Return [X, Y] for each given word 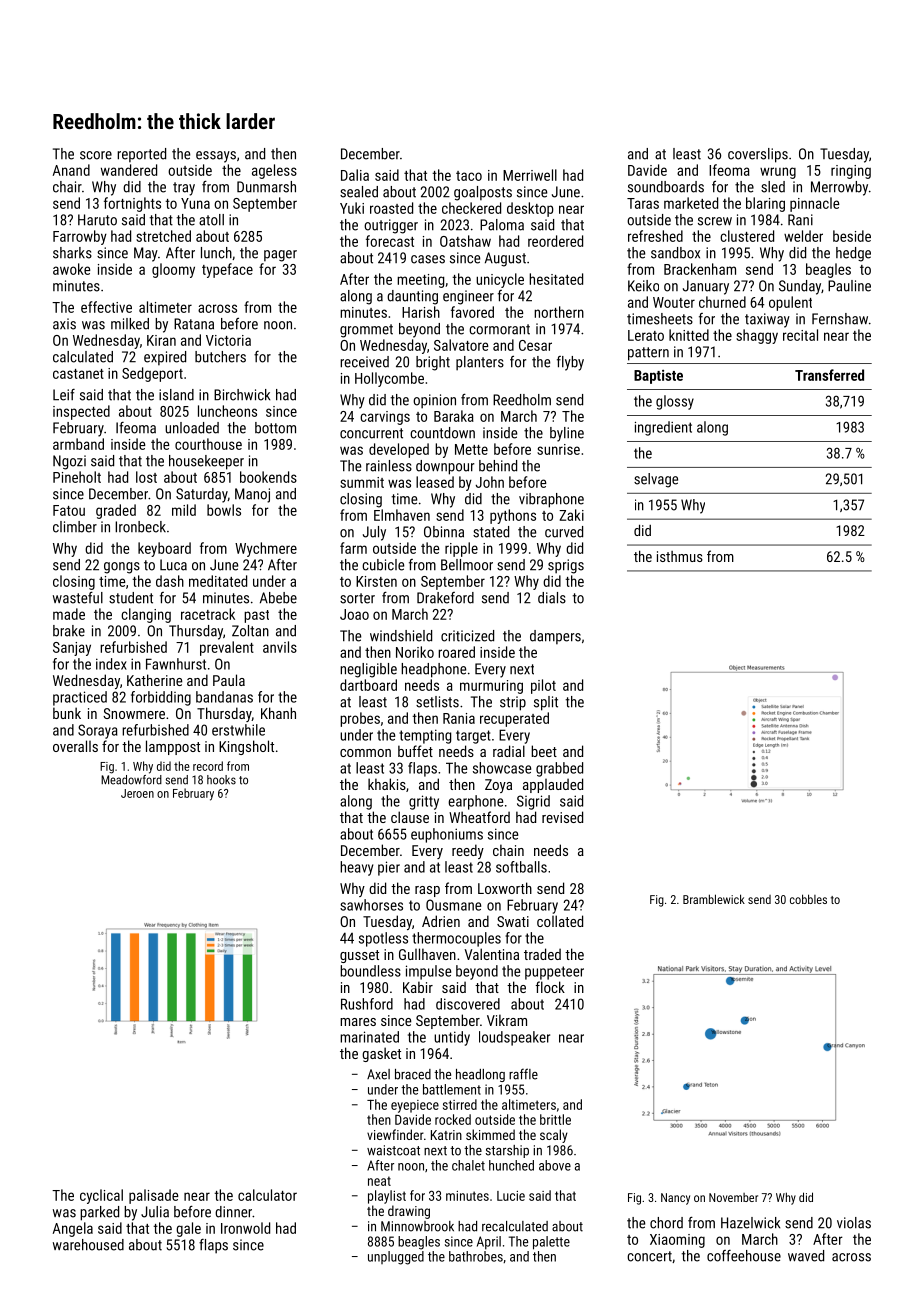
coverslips [758, 155]
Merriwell [530, 175]
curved [564, 532]
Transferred [829, 375]
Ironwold [245, 1228]
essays [216, 157]
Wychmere [266, 549]
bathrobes [476, 1256]
